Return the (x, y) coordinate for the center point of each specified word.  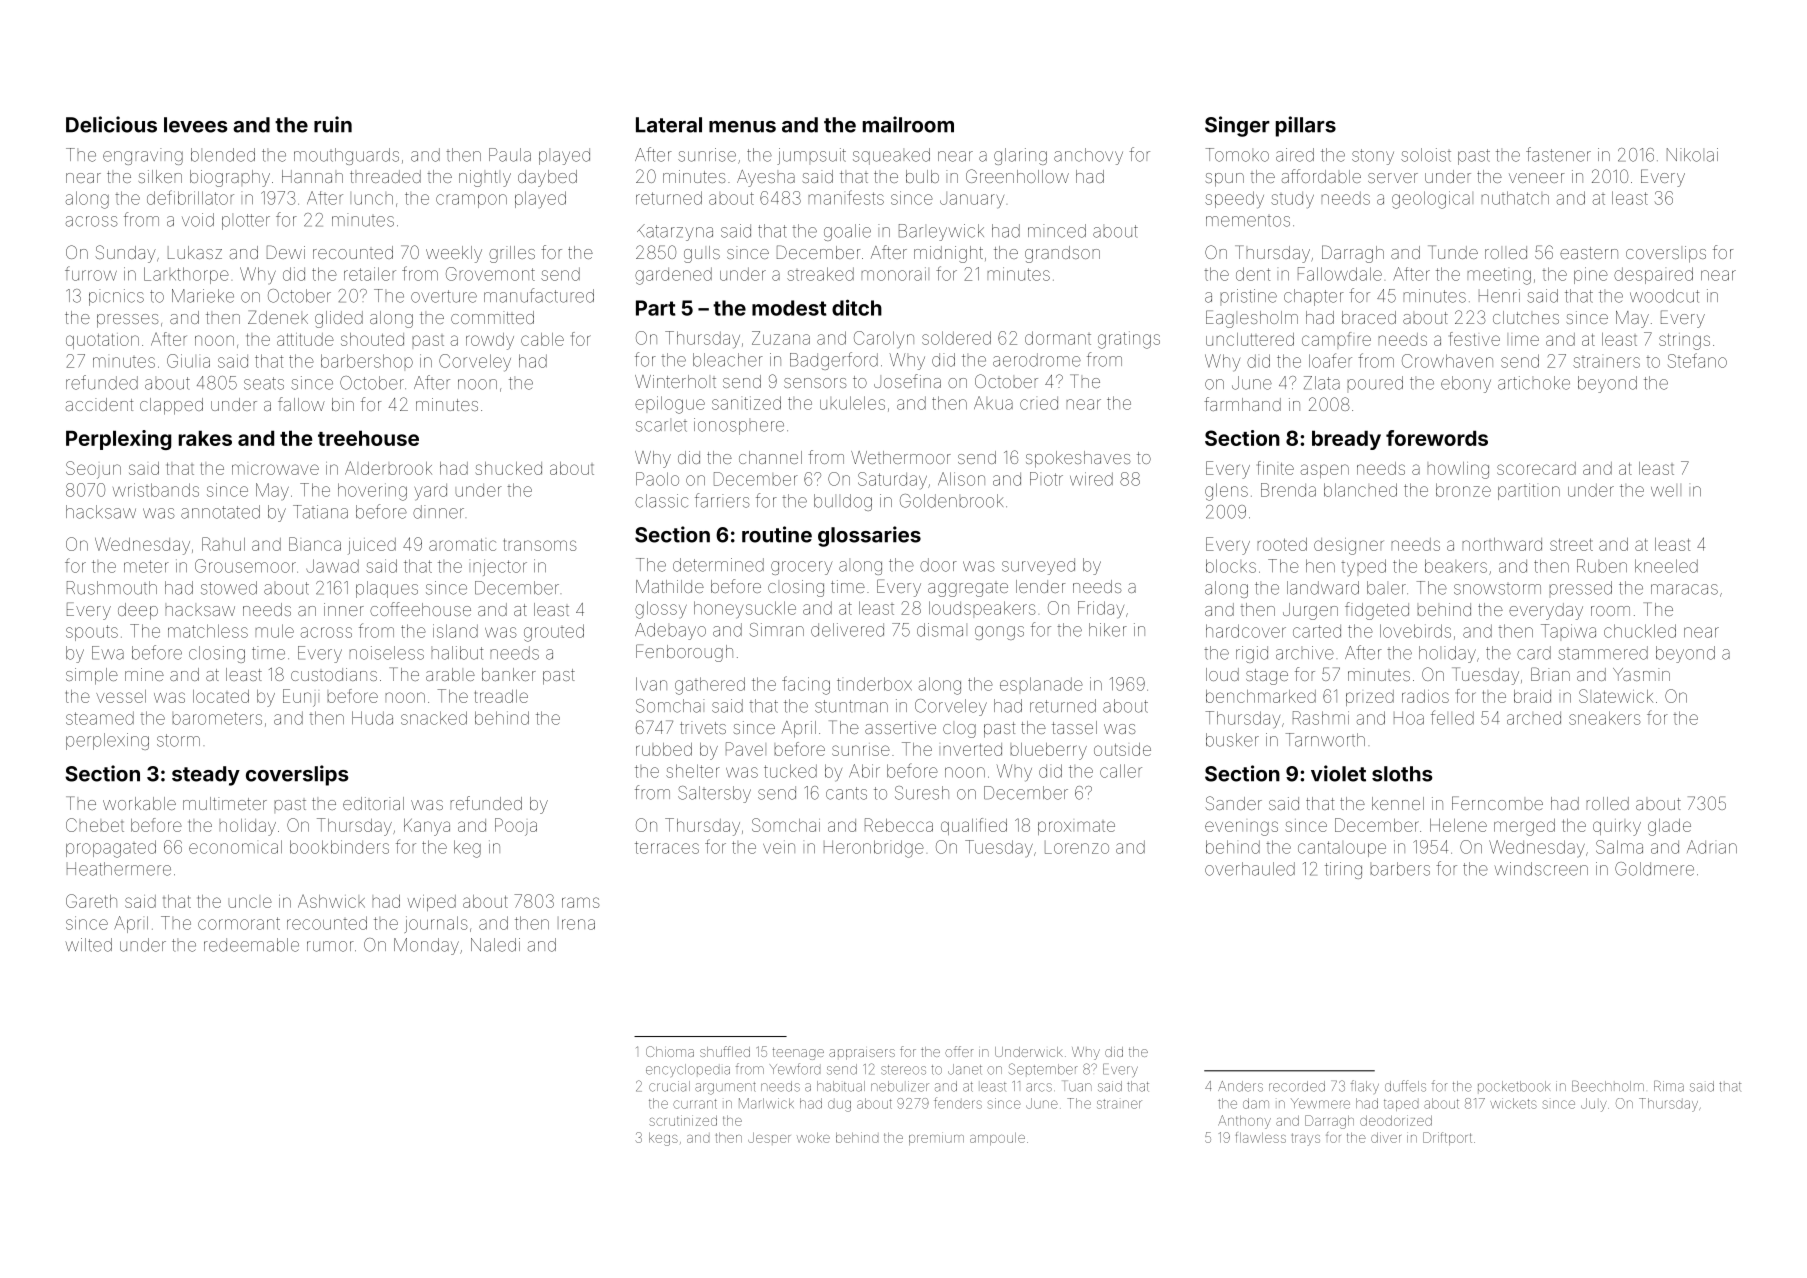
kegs (663, 1139)
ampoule (997, 1139)
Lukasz (195, 252)
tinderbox (874, 684)
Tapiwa (1568, 631)
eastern (1589, 253)
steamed (100, 718)
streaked (820, 274)
